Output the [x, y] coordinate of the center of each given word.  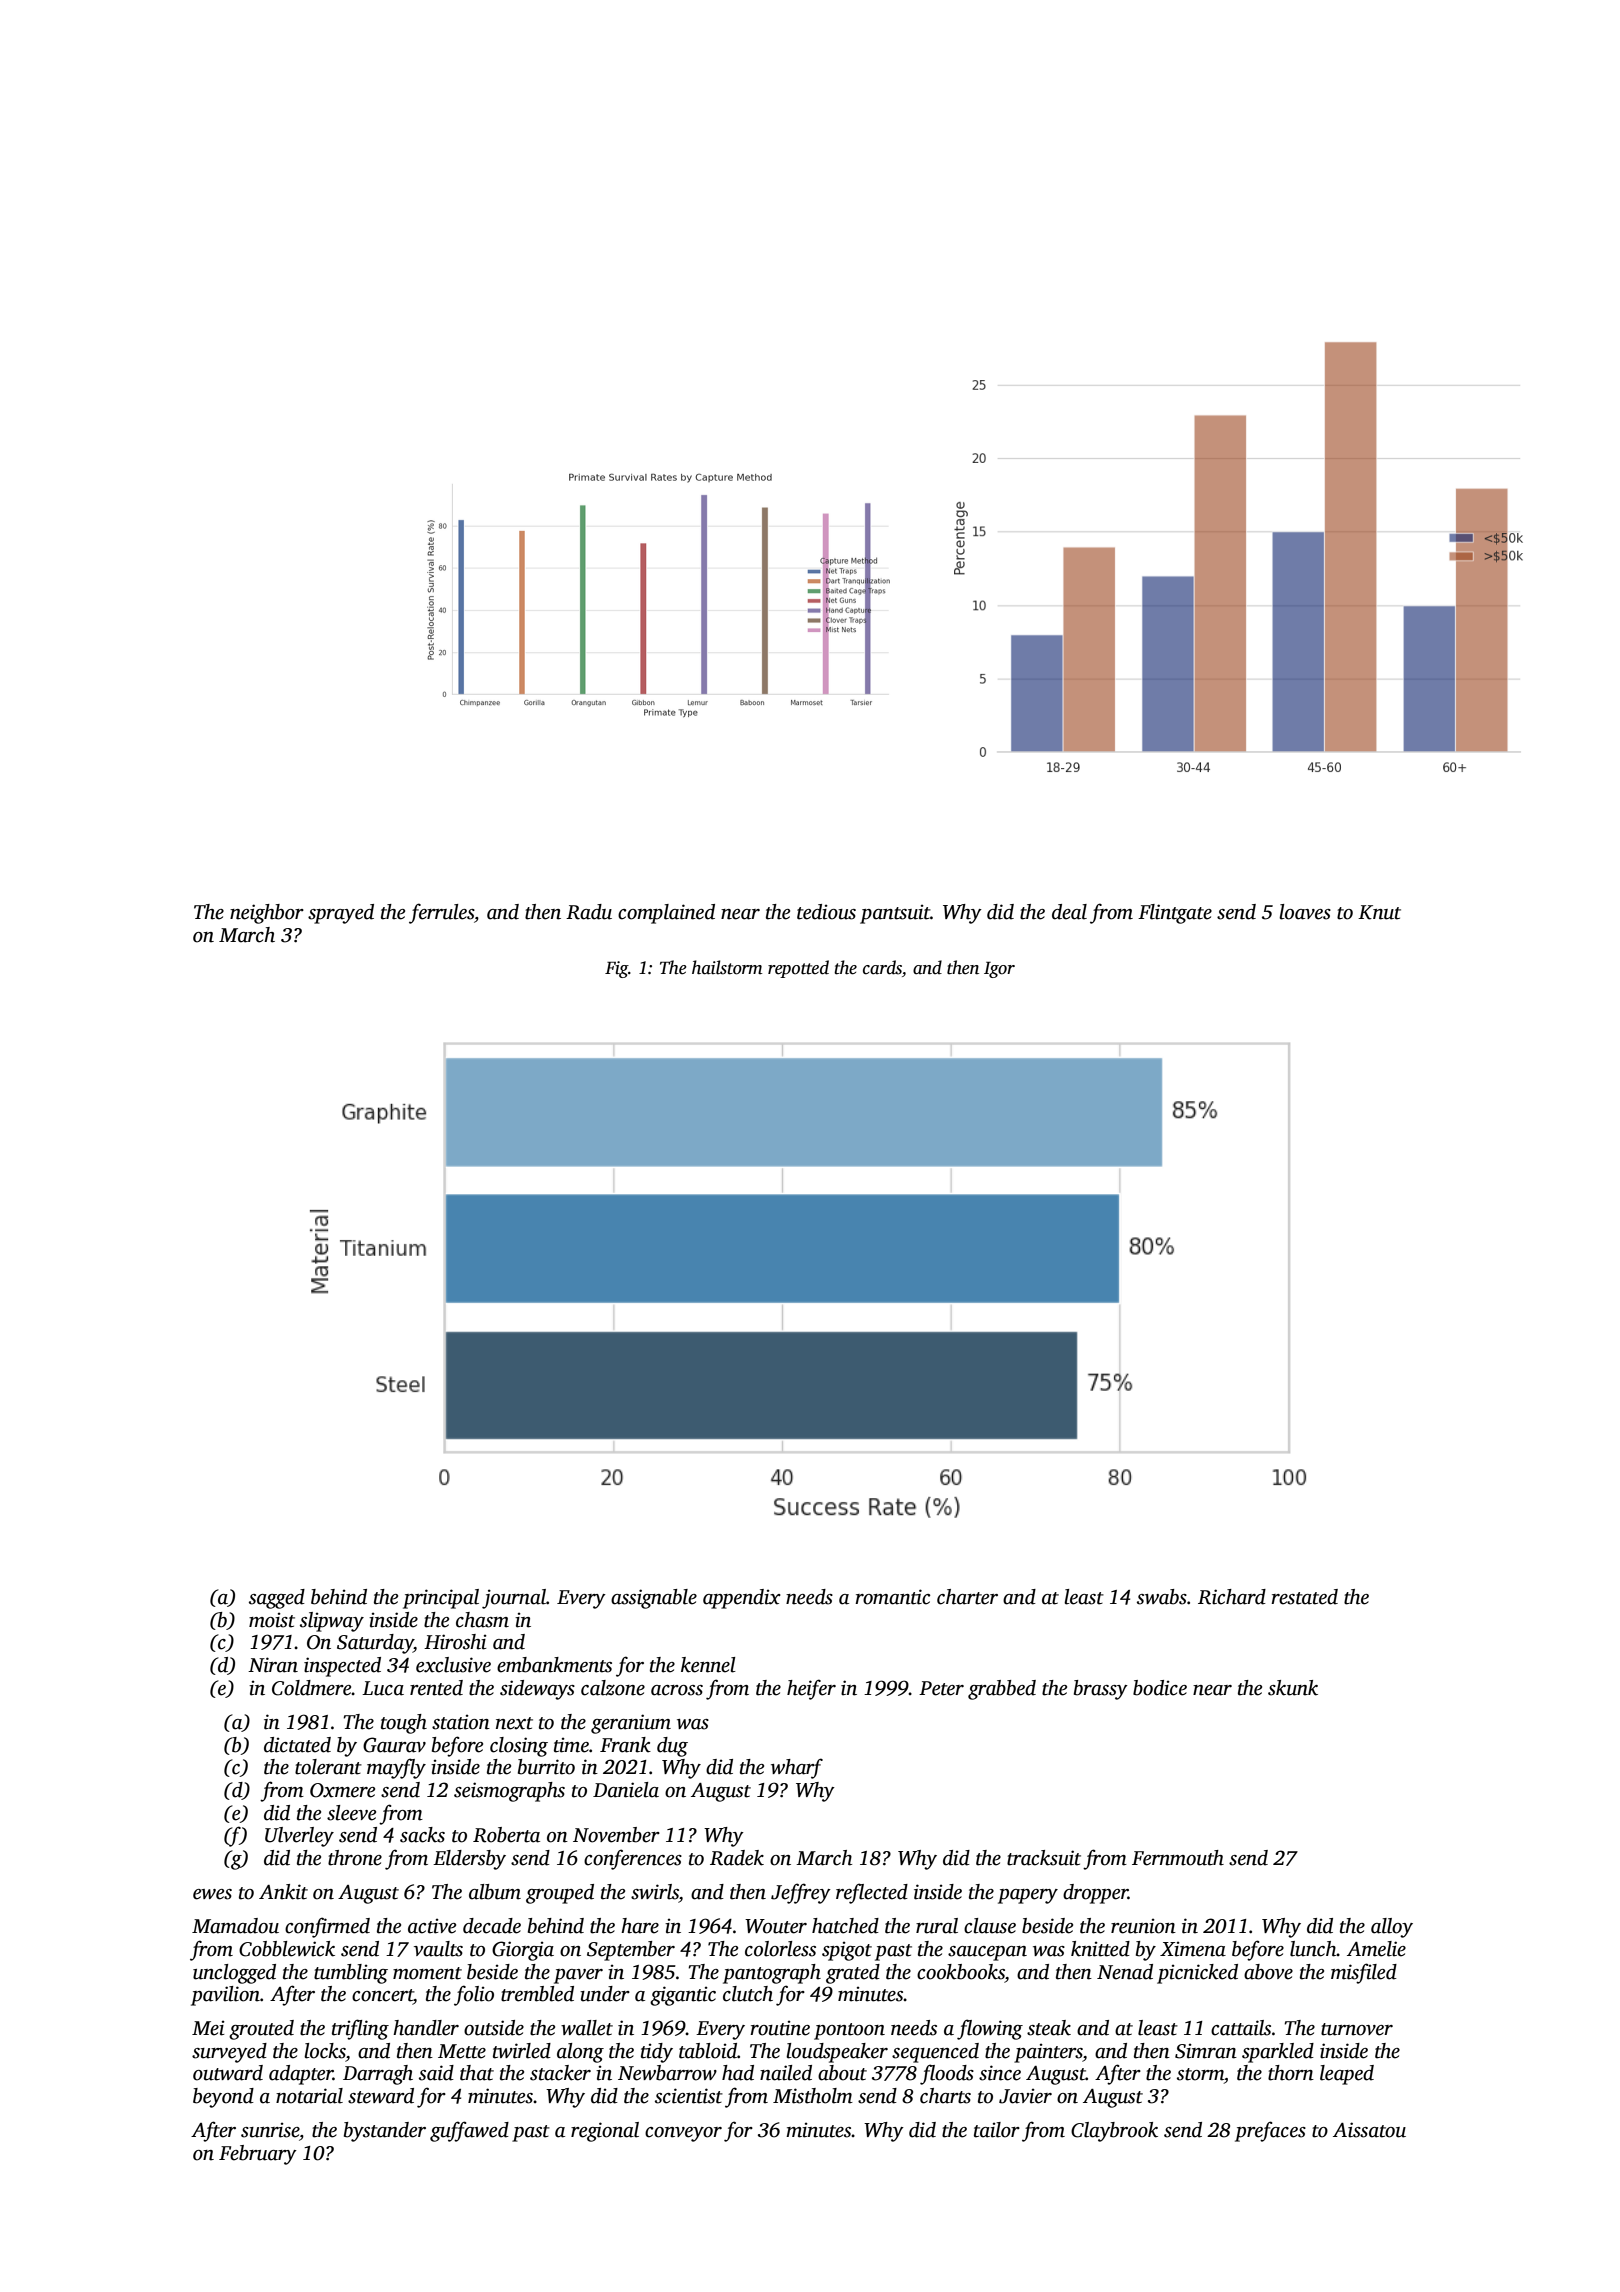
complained [666, 914]
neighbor [267, 914]
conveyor [683, 2134]
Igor [999, 970]
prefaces [1270, 2131]
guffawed [469, 2131]
